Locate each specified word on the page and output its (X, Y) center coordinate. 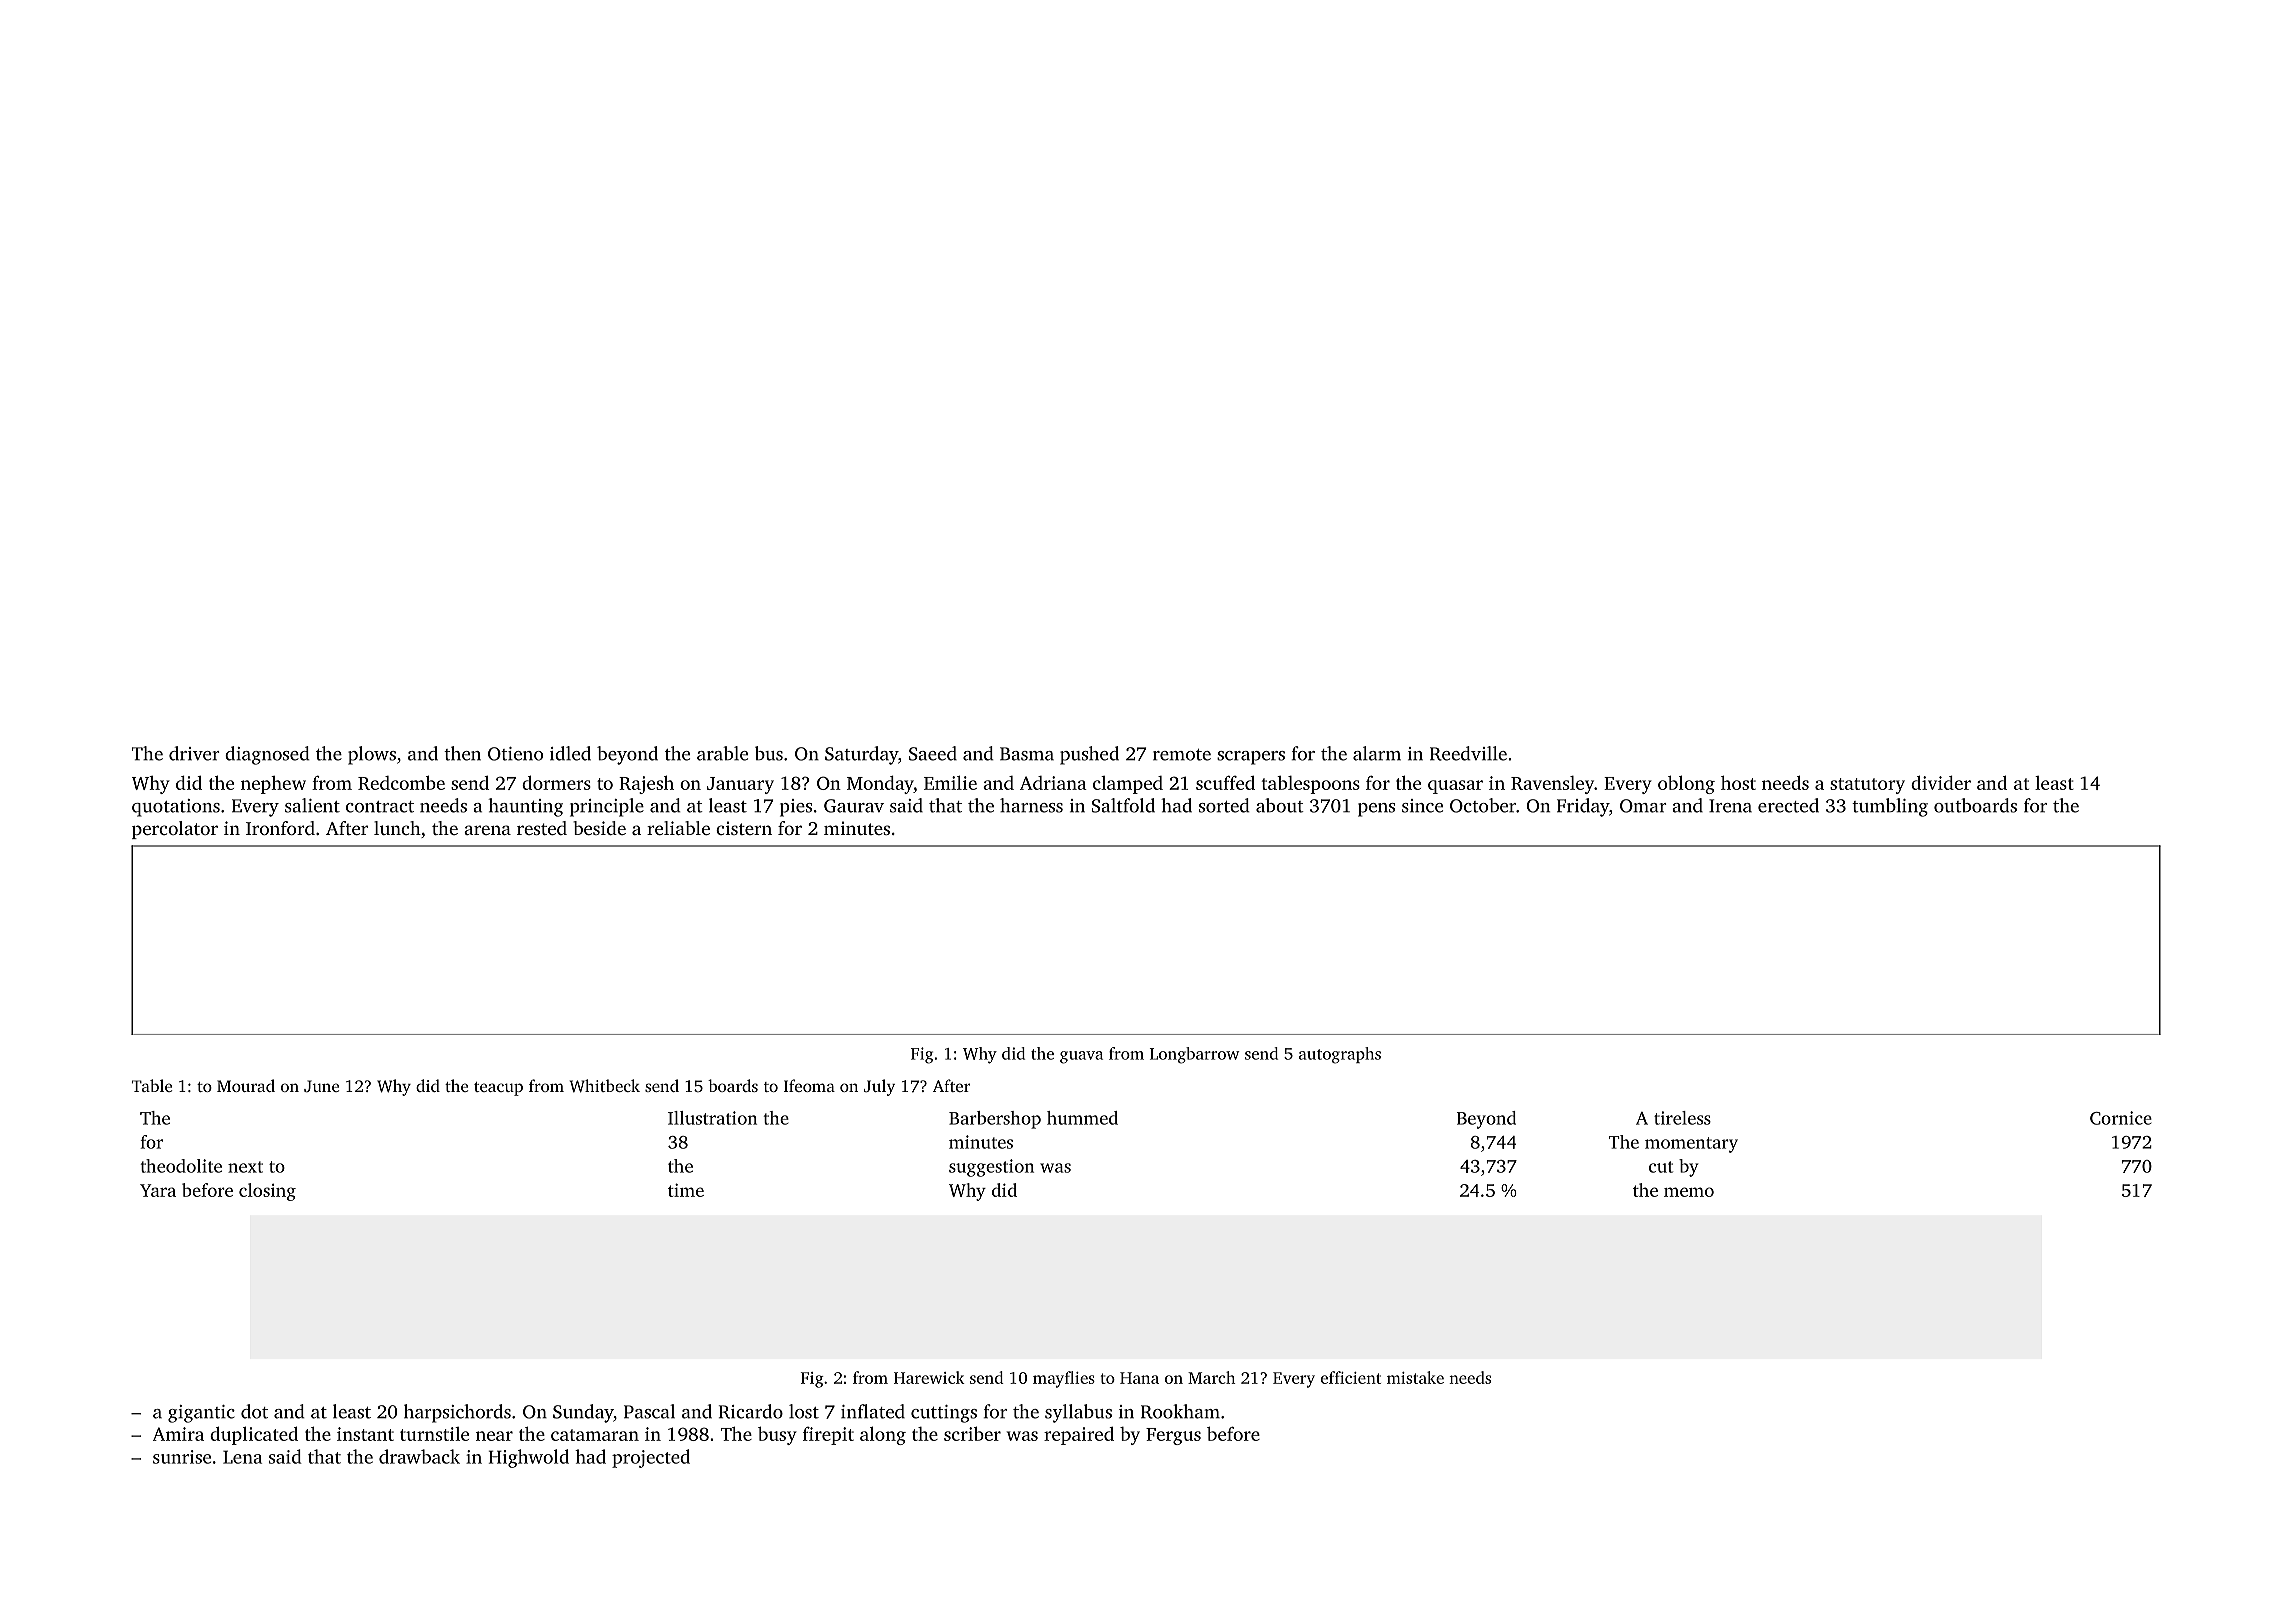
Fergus (1173, 1436)
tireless (1682, 1118)
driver (194, 753)
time (686, 1190)
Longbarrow (1194, 1055)
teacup (498, 1089)
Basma (1027, 754)
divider (1941, 782)
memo (1689, 1192)
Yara (158, 1190)
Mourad (246, 1085)
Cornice (2121, 1118)
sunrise (182, 1457)
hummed (1082, 1118)
